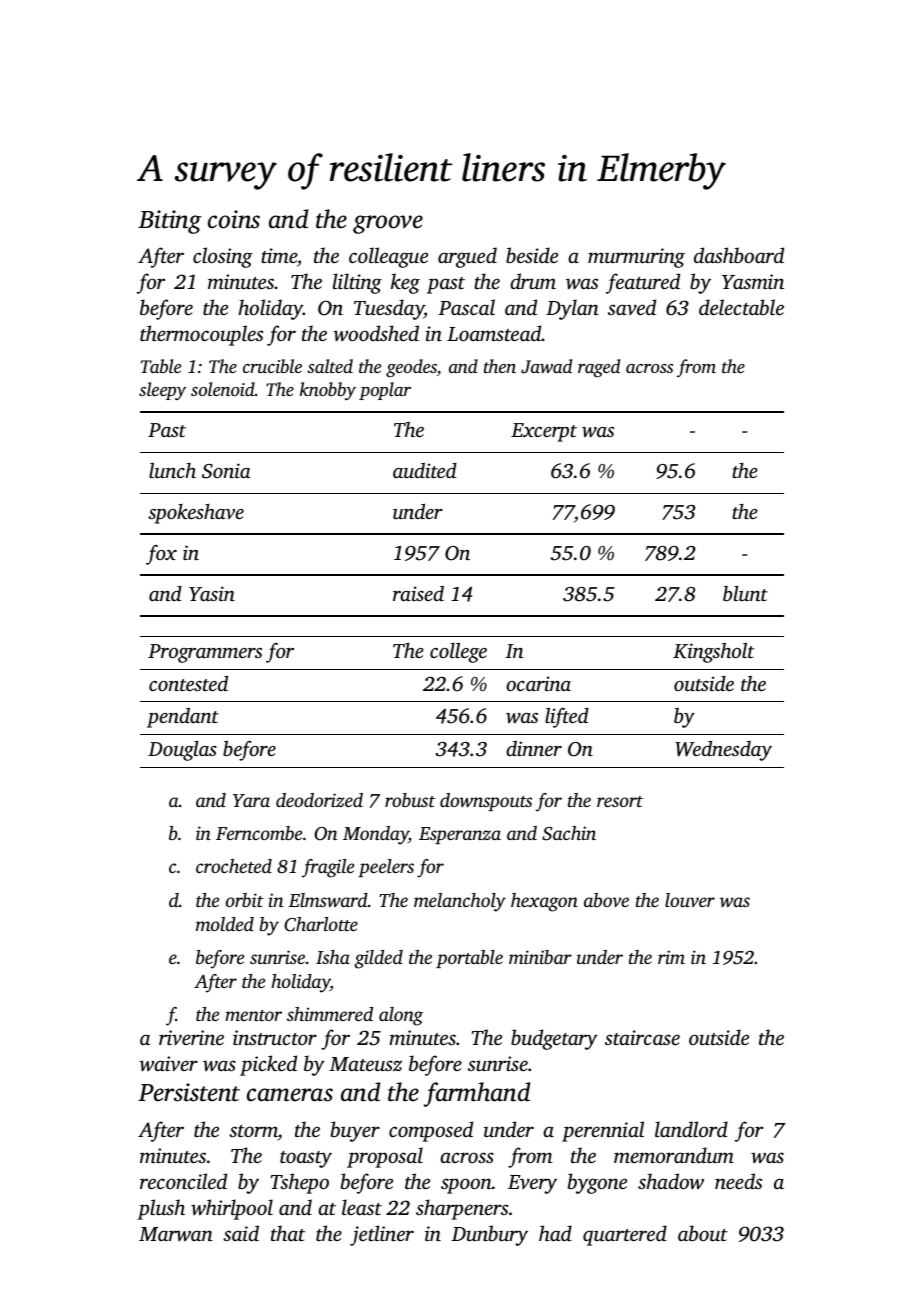 This screenshot has width=924, height=1311. Describe the element at coordinates (703, 1233) in the screenshot. I see `about` at that location.
